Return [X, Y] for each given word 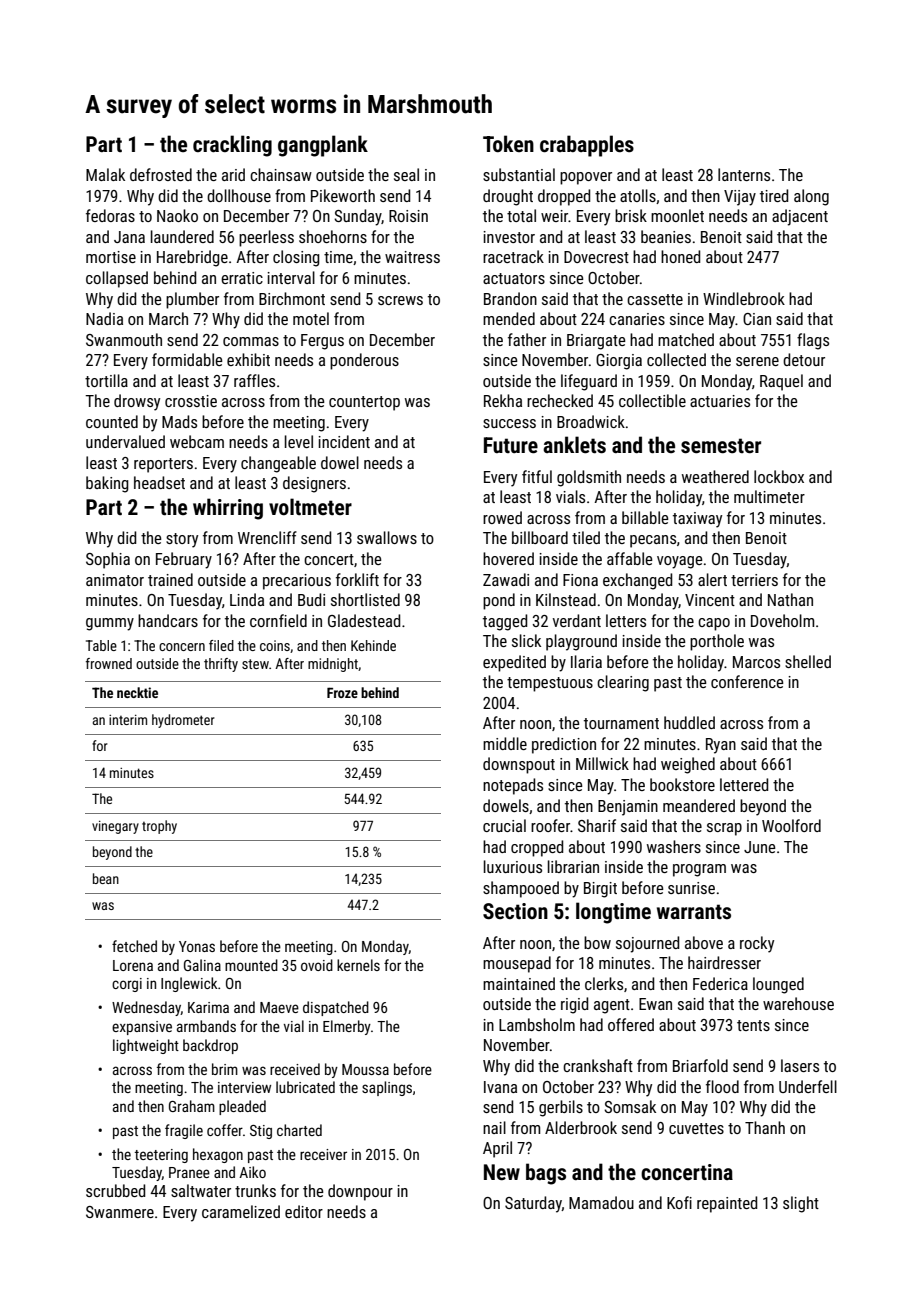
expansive [142, 1028]
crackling [232, 146]
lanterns [744, 174]
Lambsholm [537, 1024]
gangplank [323, 146]
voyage [680, 562]
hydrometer [183, 721]
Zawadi [506, 579]
